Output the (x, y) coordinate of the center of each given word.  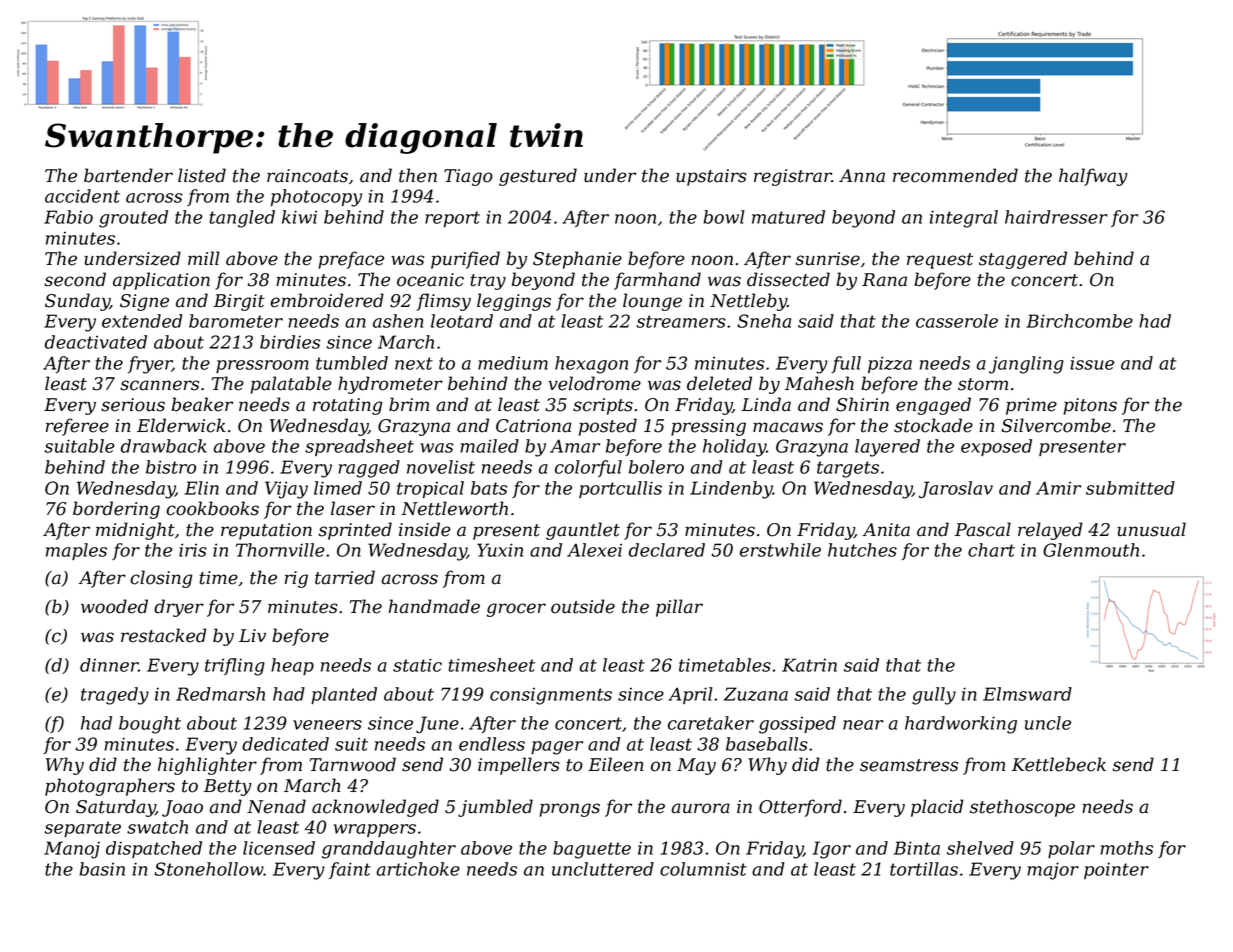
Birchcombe (1079, 321)
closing (161, 579)
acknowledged (375, 808)
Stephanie (577, 260)
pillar (679, 608)
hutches (862, 550)
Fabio (68, 217)
